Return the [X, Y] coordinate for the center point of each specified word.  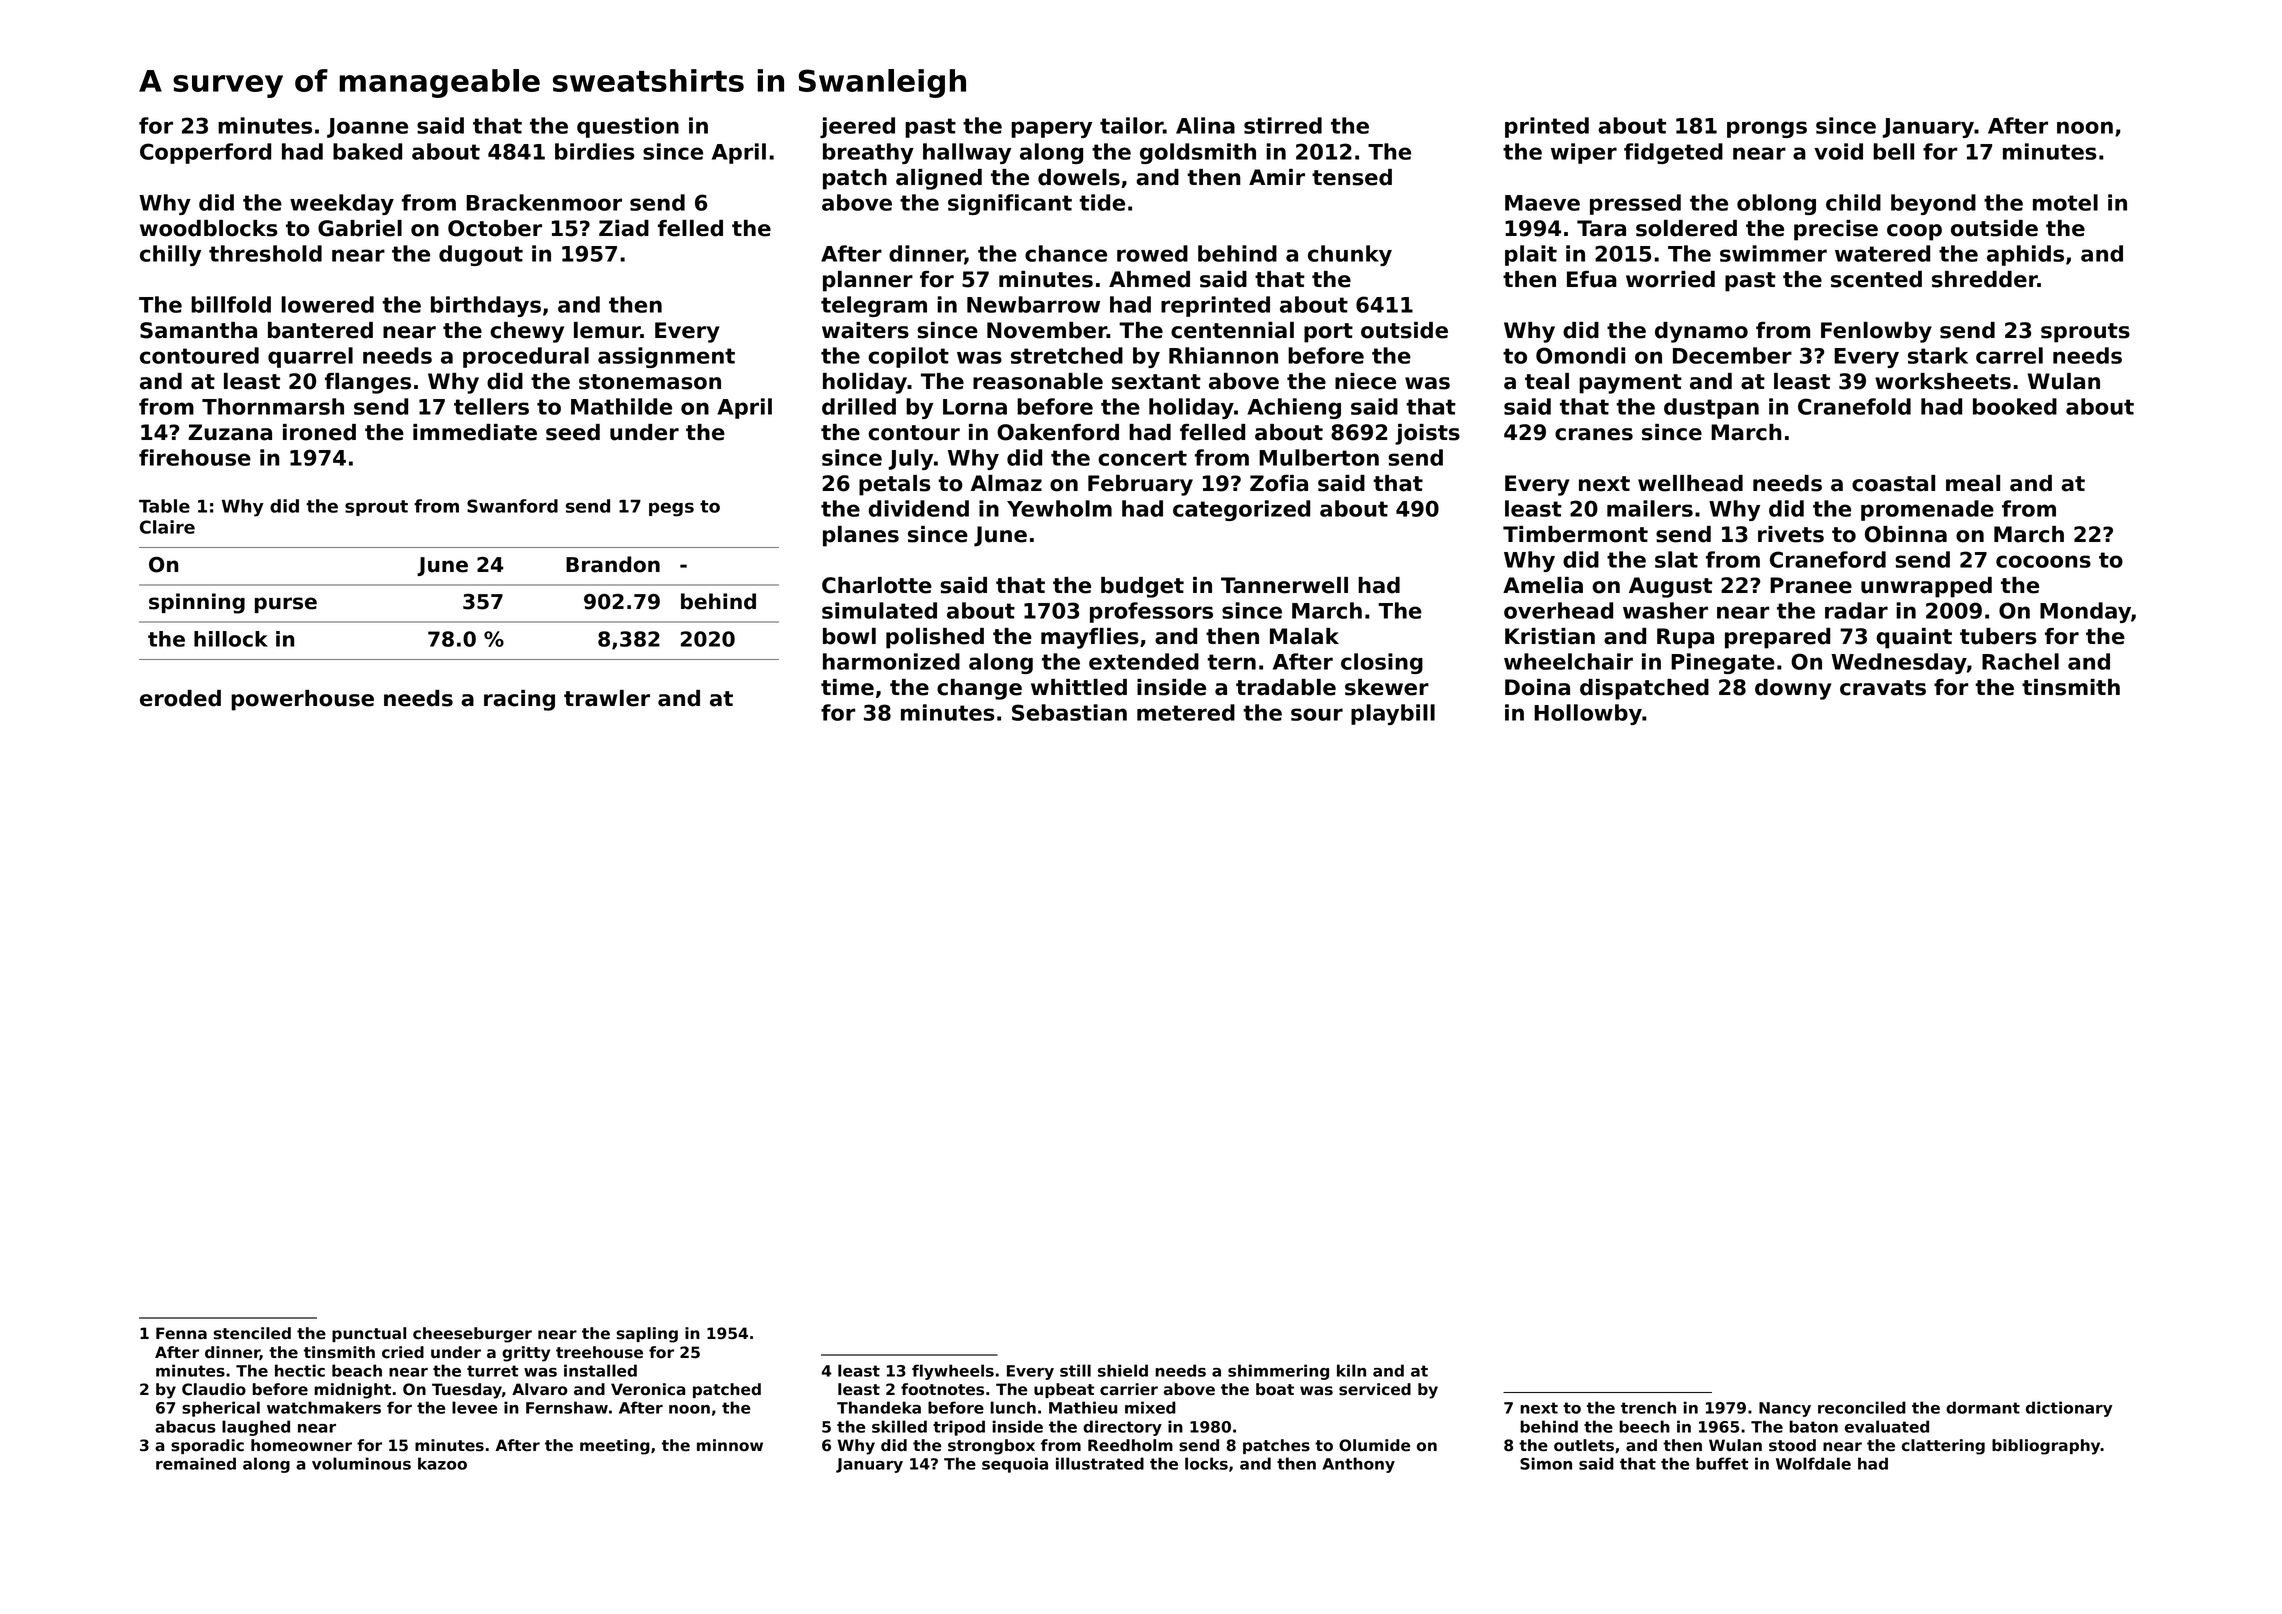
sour [1317, 714]
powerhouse [302, 700]
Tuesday [467, 1391]
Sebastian [1069, 712]
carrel [2009, 355]
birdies [594, 151]
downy [1793, 689]
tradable [1286, 687]
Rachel [2020, 661]
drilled [859, 406]
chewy [527, 332]
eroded [180, 698]
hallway [967, 153]
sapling [647, 1335]
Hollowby [1588, 714]
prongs [1767, 129]
